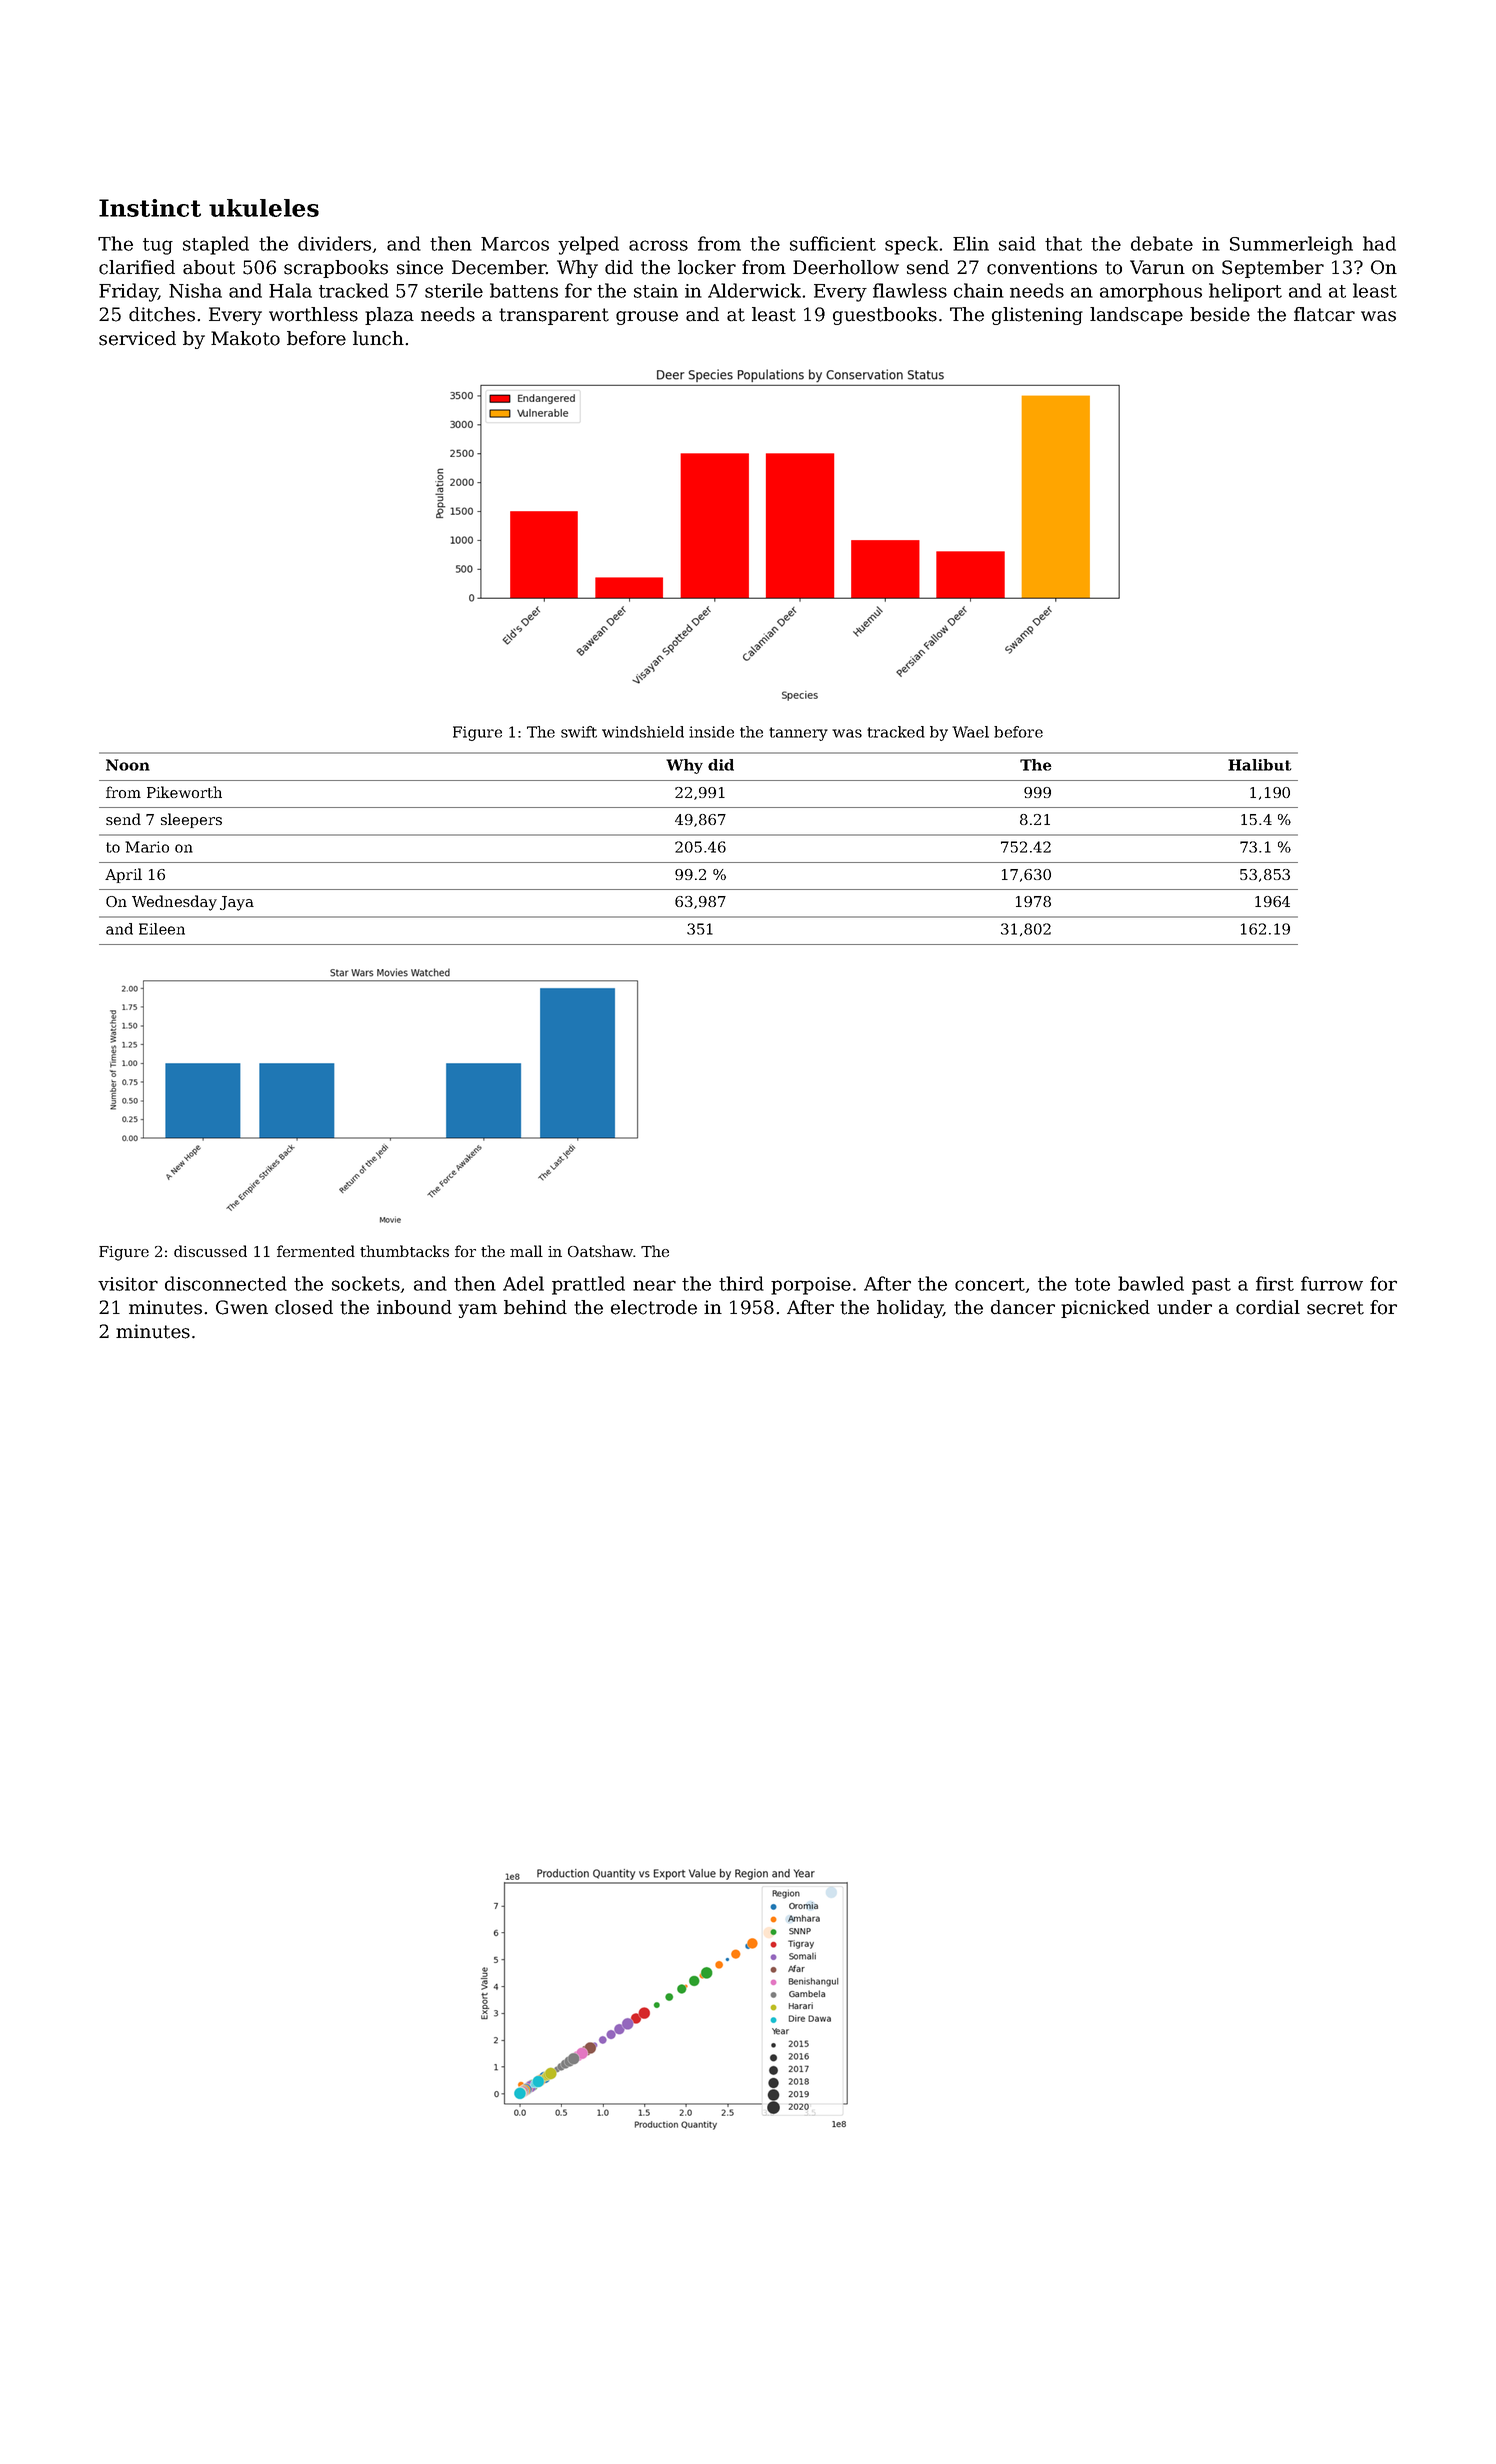  Describe the element at coordinates (554, 316) in the page. I see `transparent` at that location.
